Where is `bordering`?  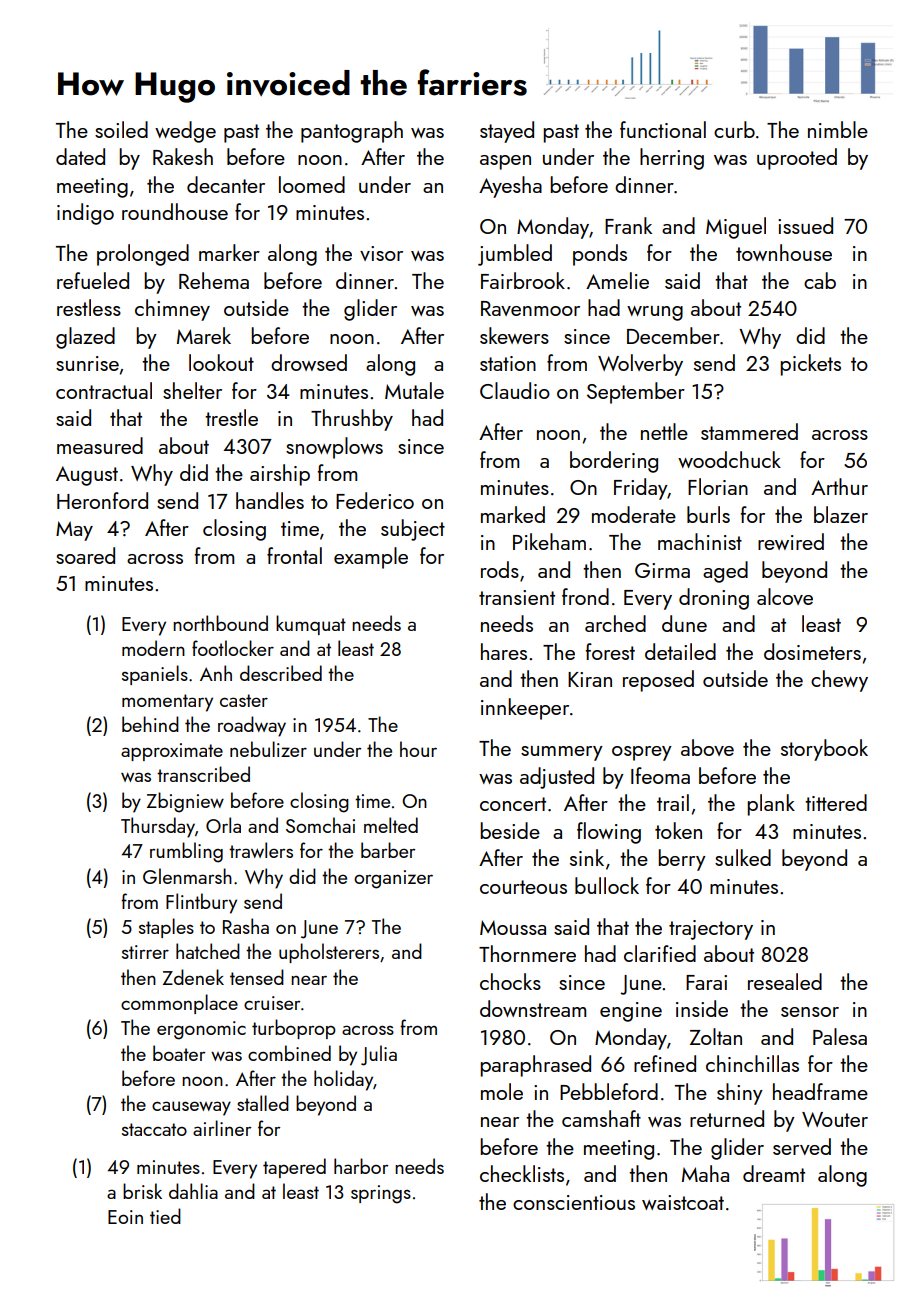
bordering is located at coordinates (614, 462).
